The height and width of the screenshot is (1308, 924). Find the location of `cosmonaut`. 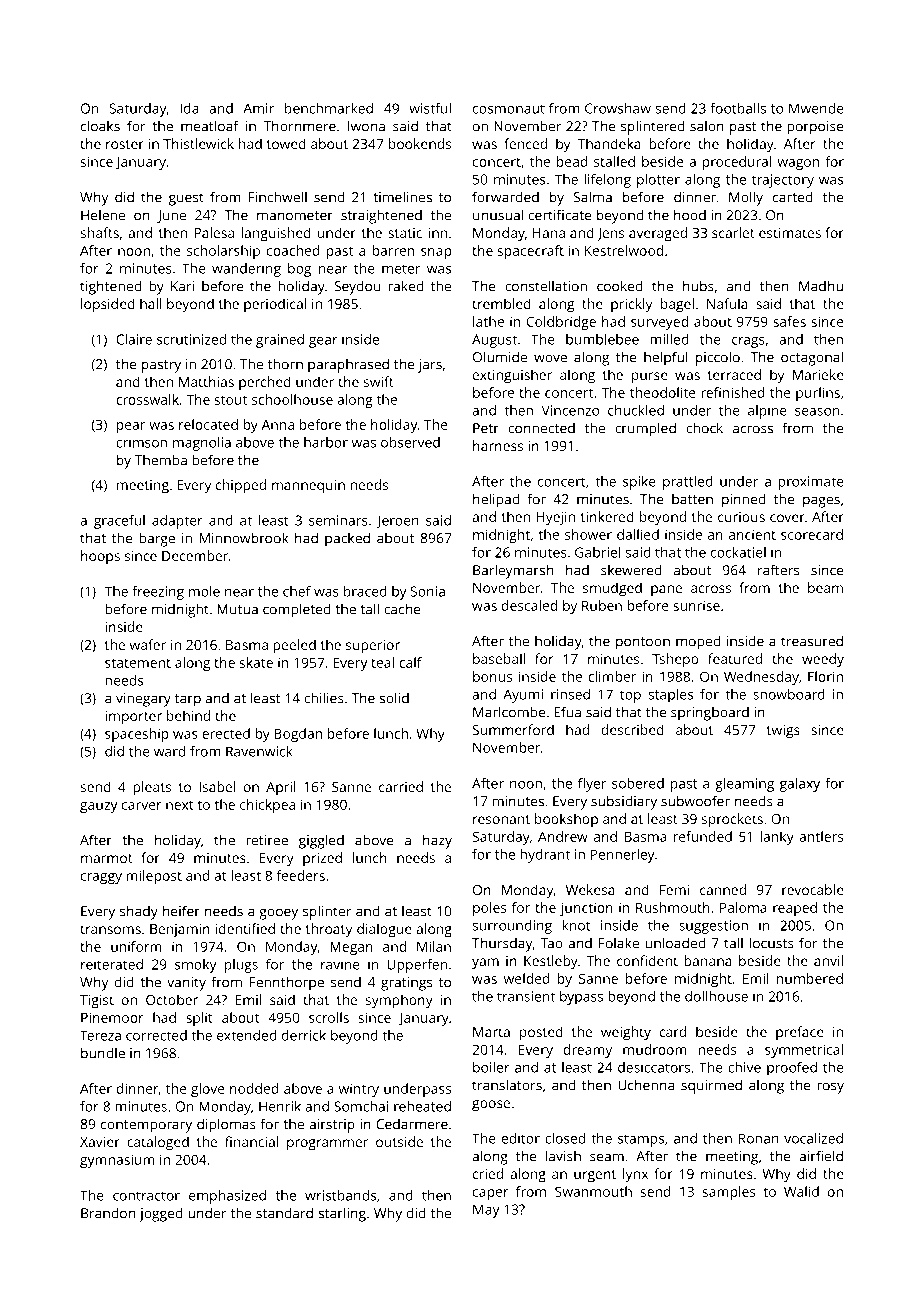

cosmonaut is located at coordinates (509, 109).
